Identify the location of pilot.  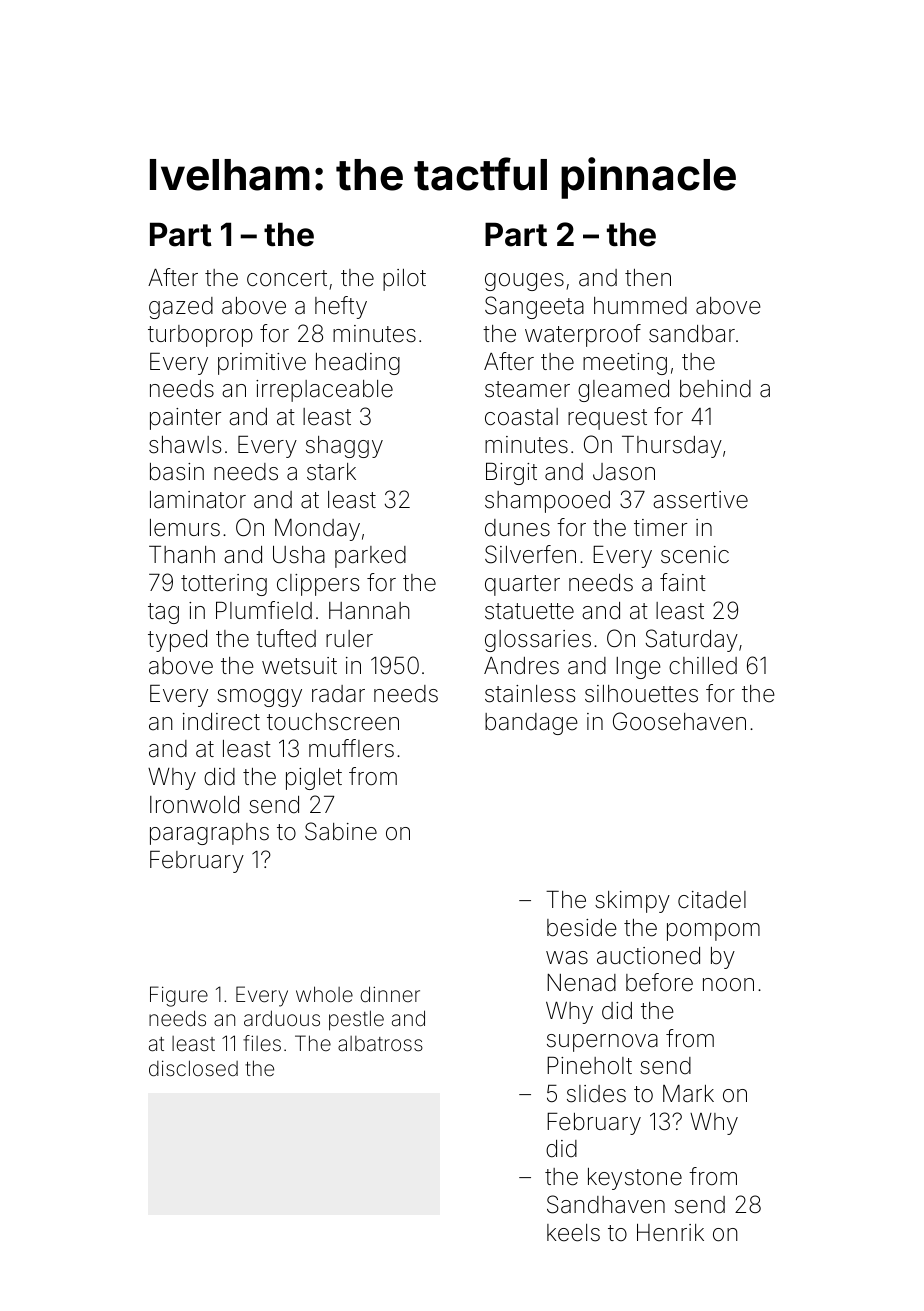
(404, 280).
